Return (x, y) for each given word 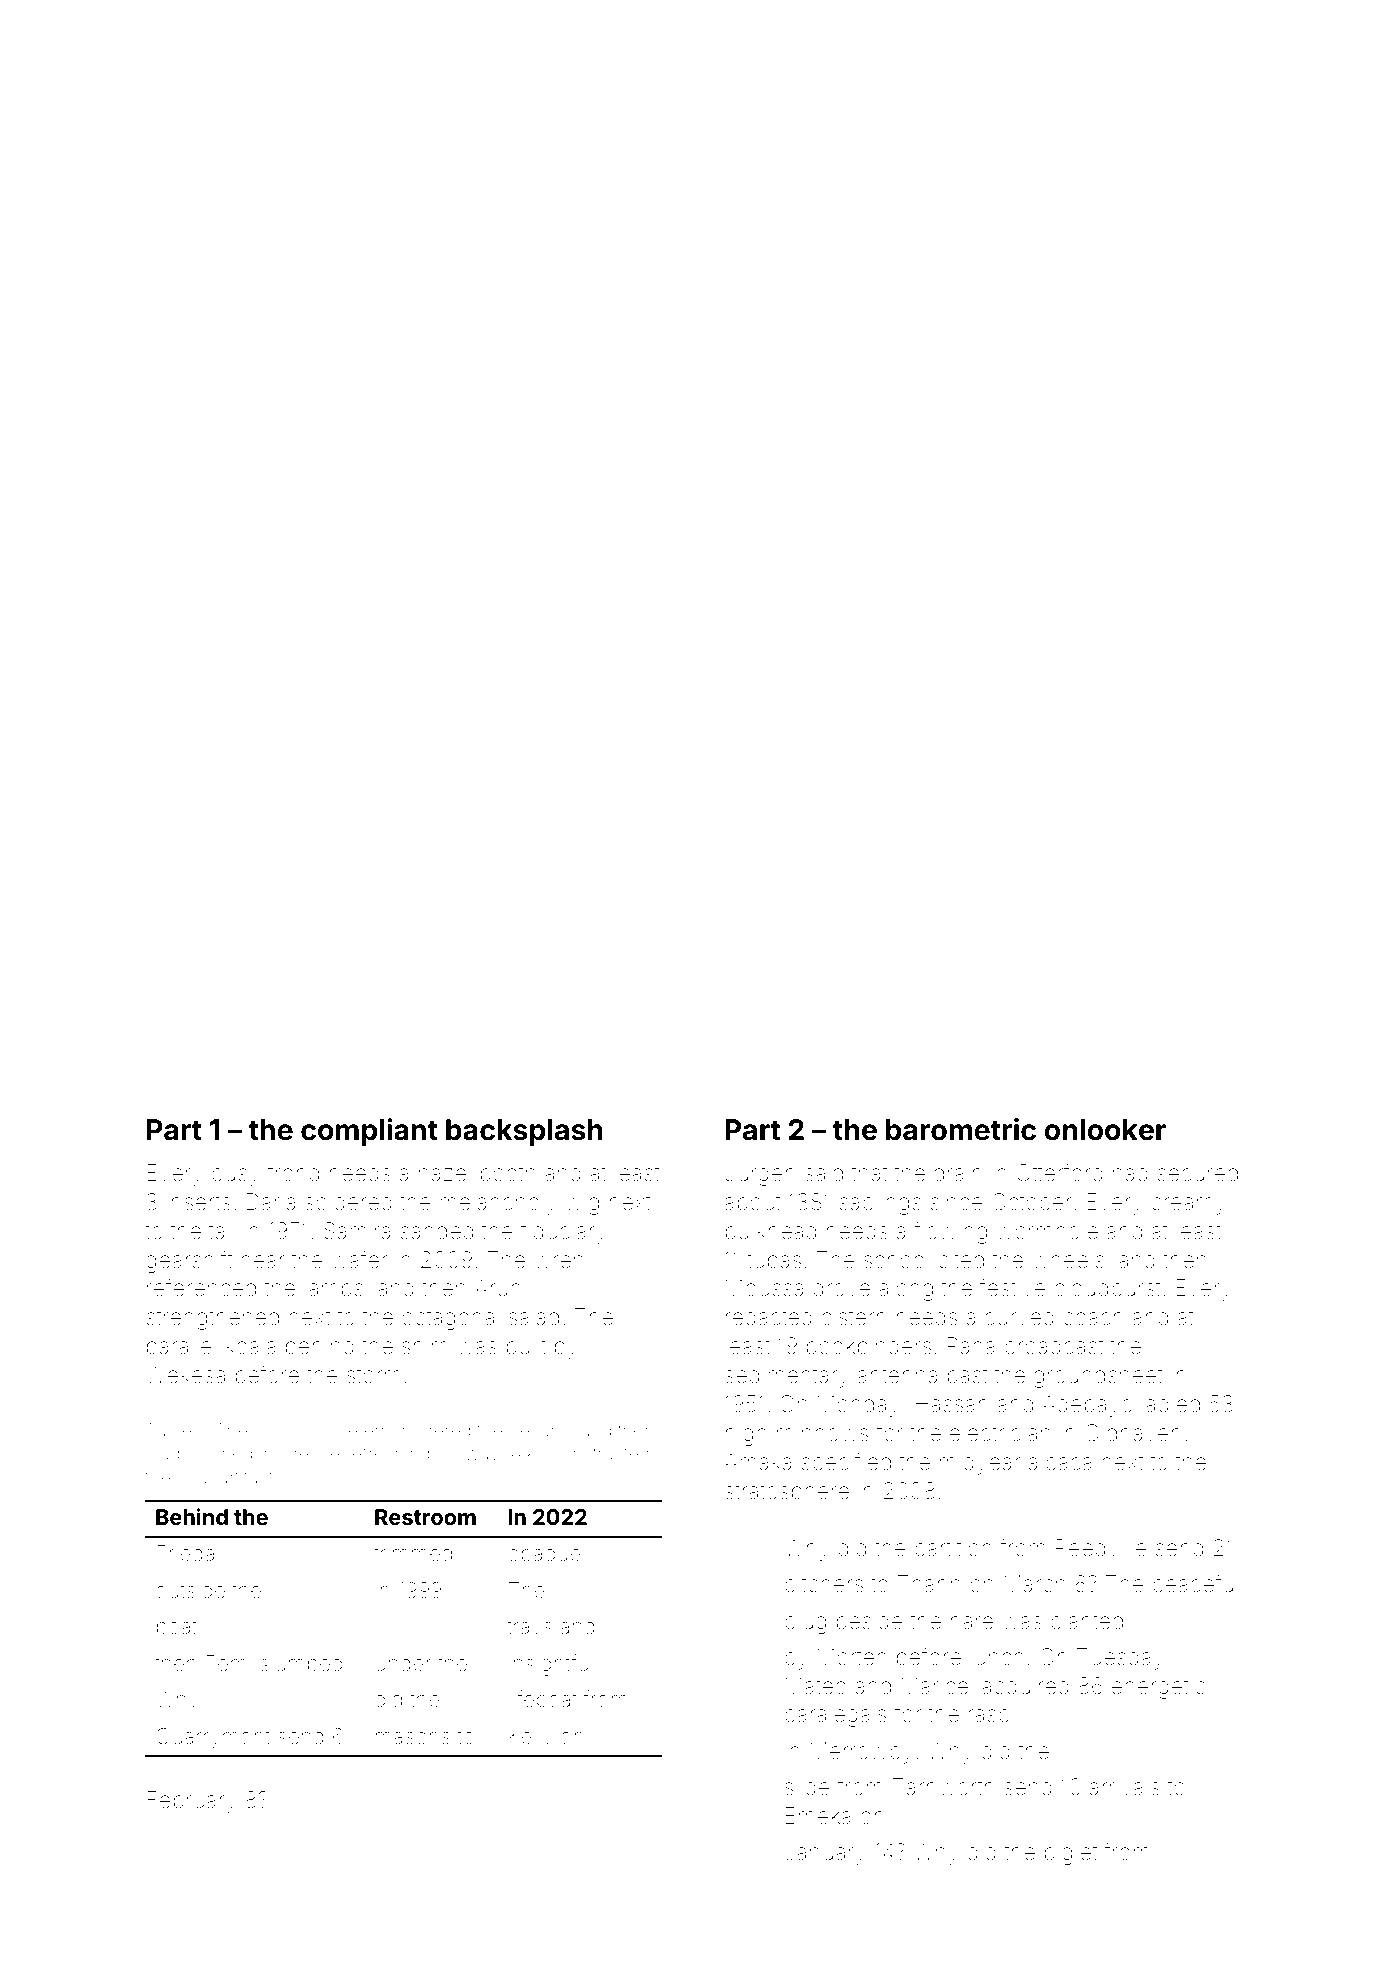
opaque (544, 1557)
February (192, 1802)
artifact (246, 1477)
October (1032, 1202)
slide (807, 1787)
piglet (1071, 1854)
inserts (199, 1202)
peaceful (1195, 1585)
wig (582, 1204)
